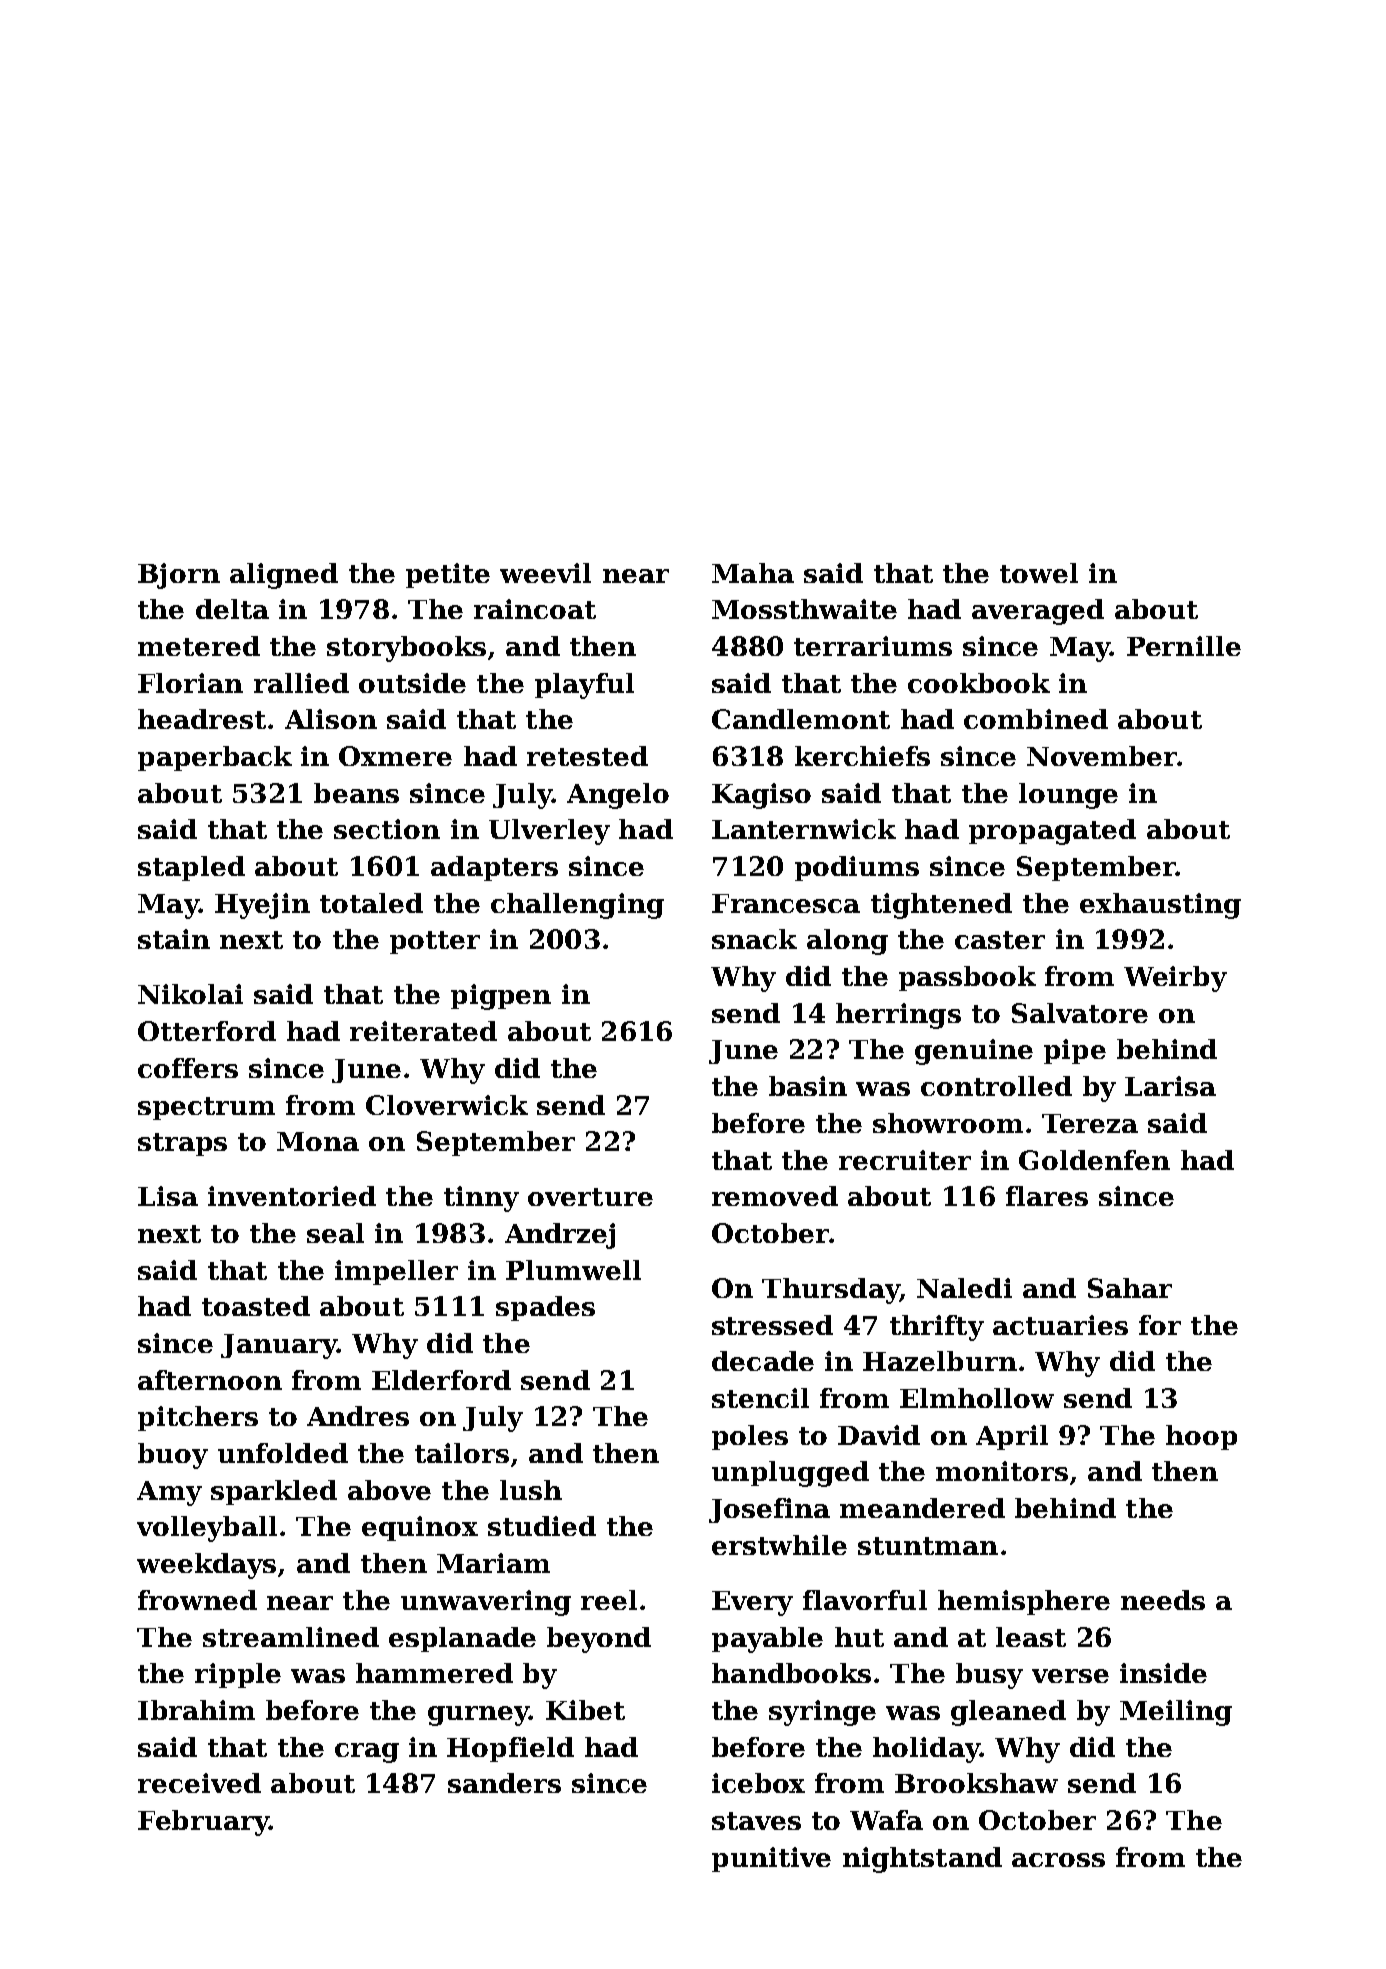 The image size is (1386, 1969). I want to click on February, so click(203, 1823).
